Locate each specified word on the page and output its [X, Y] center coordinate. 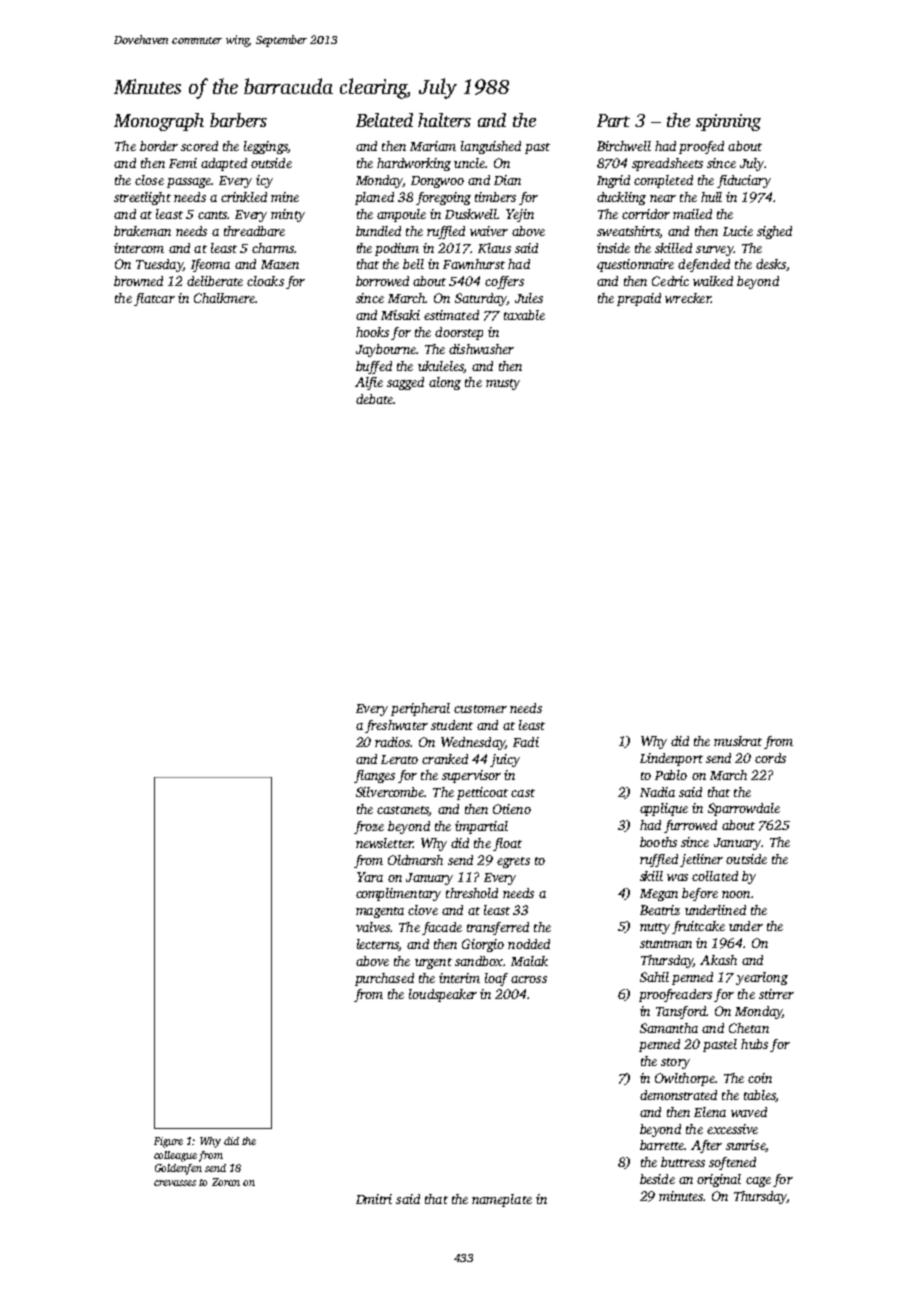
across [529, 979]
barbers [238, 120]
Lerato [399, 759]
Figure [168, 1142]
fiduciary [744, 181]
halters [444, 120]
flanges [374, 776]
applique [664, 809]
